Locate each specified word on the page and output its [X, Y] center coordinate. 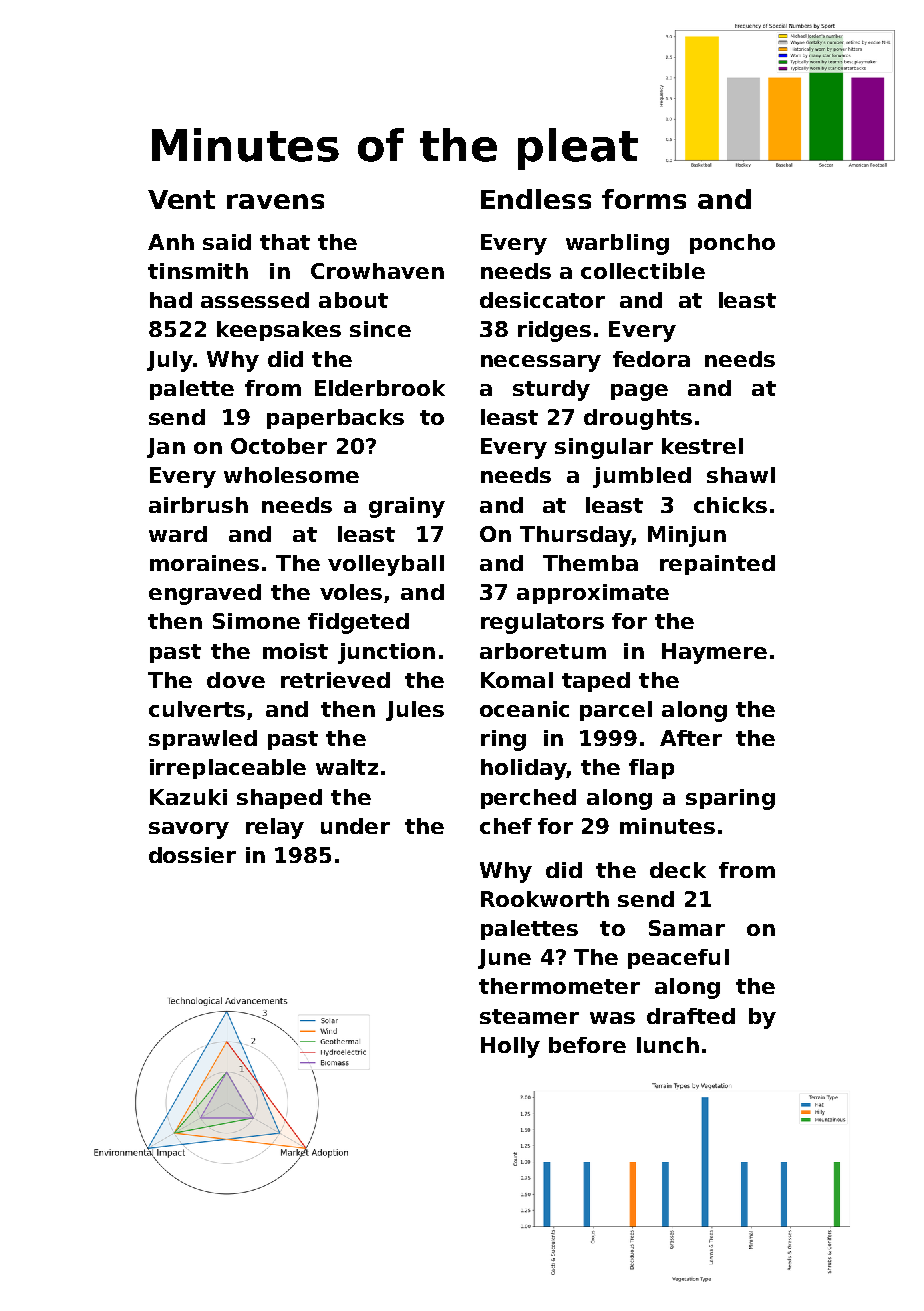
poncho [732, 244]
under [355, 826]
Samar [687, 928]
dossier [192, 855]
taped [596, 682]
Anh [171, 242]
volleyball [386, 565]
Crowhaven [377, 271]
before [587, 1045]
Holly [510, 1047]
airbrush [198, 505]
